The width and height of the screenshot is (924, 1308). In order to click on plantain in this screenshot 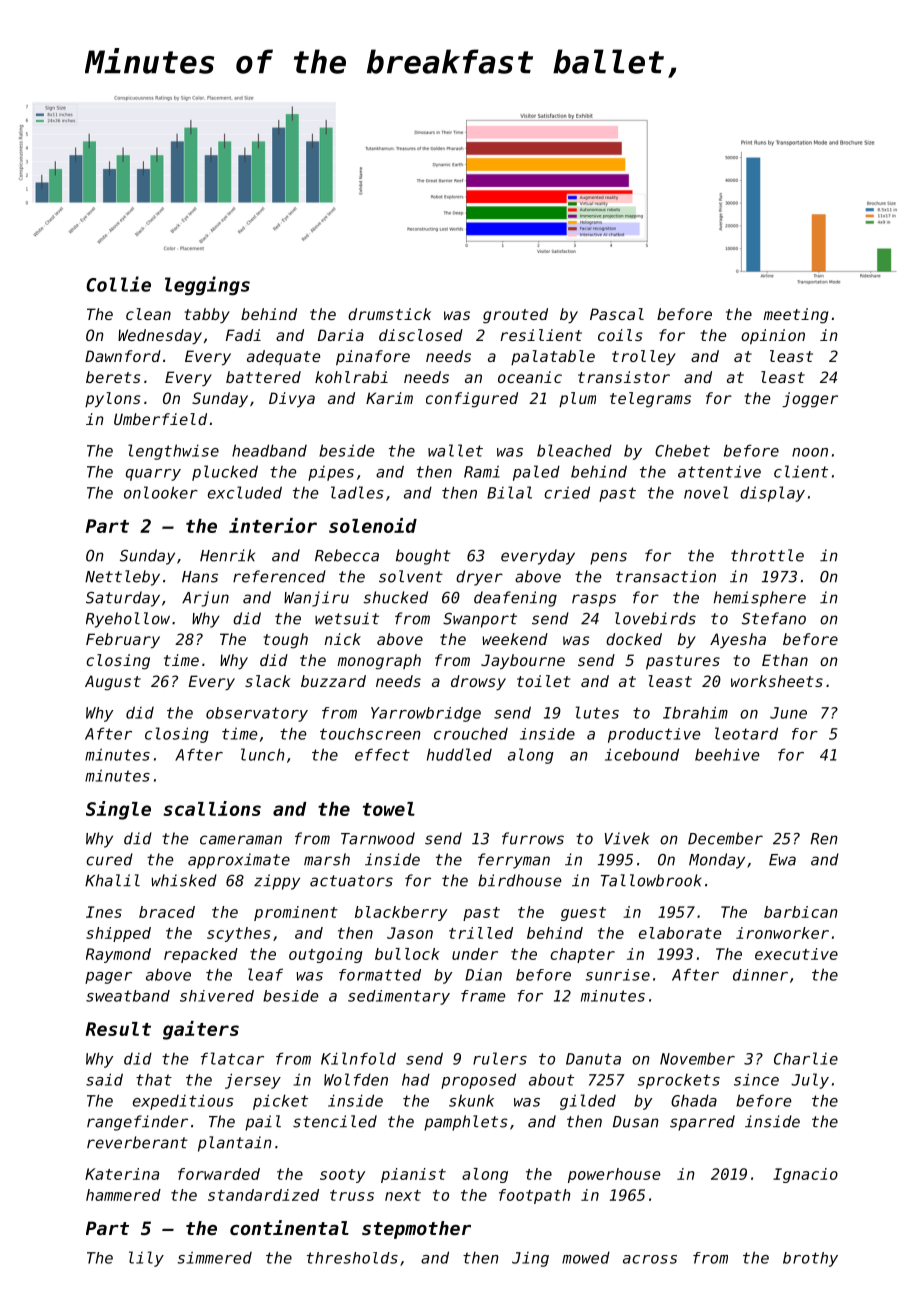, I will do `click(235, 1144)`.
